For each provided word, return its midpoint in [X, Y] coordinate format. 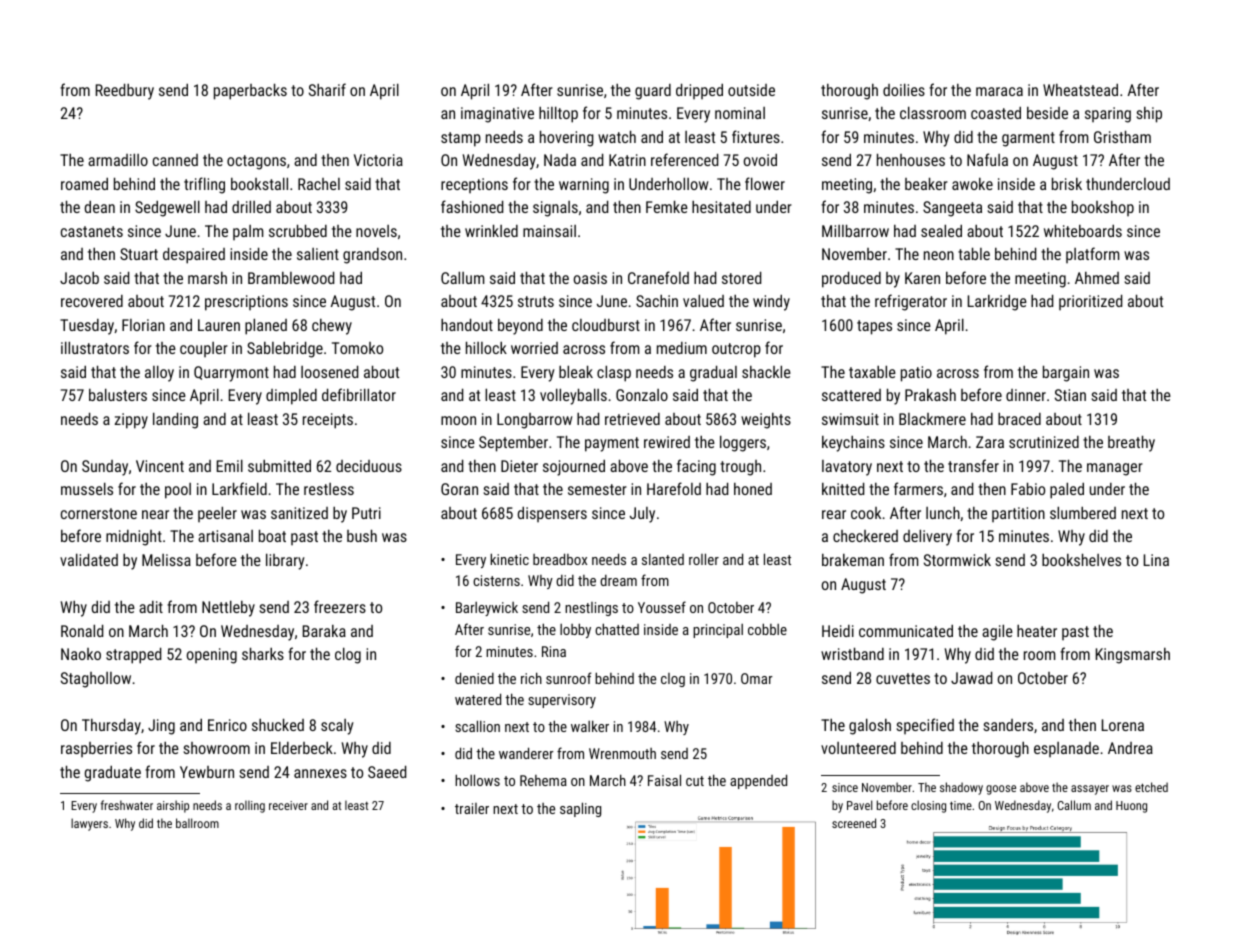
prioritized [1090, 302]
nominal [740, 113]
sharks [263, 653]
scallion [477, 726]
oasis [590, 278]
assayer [1090, 790]
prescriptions [246, 303]
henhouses [911, 159]
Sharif [327, 89]
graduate [113, 774]
